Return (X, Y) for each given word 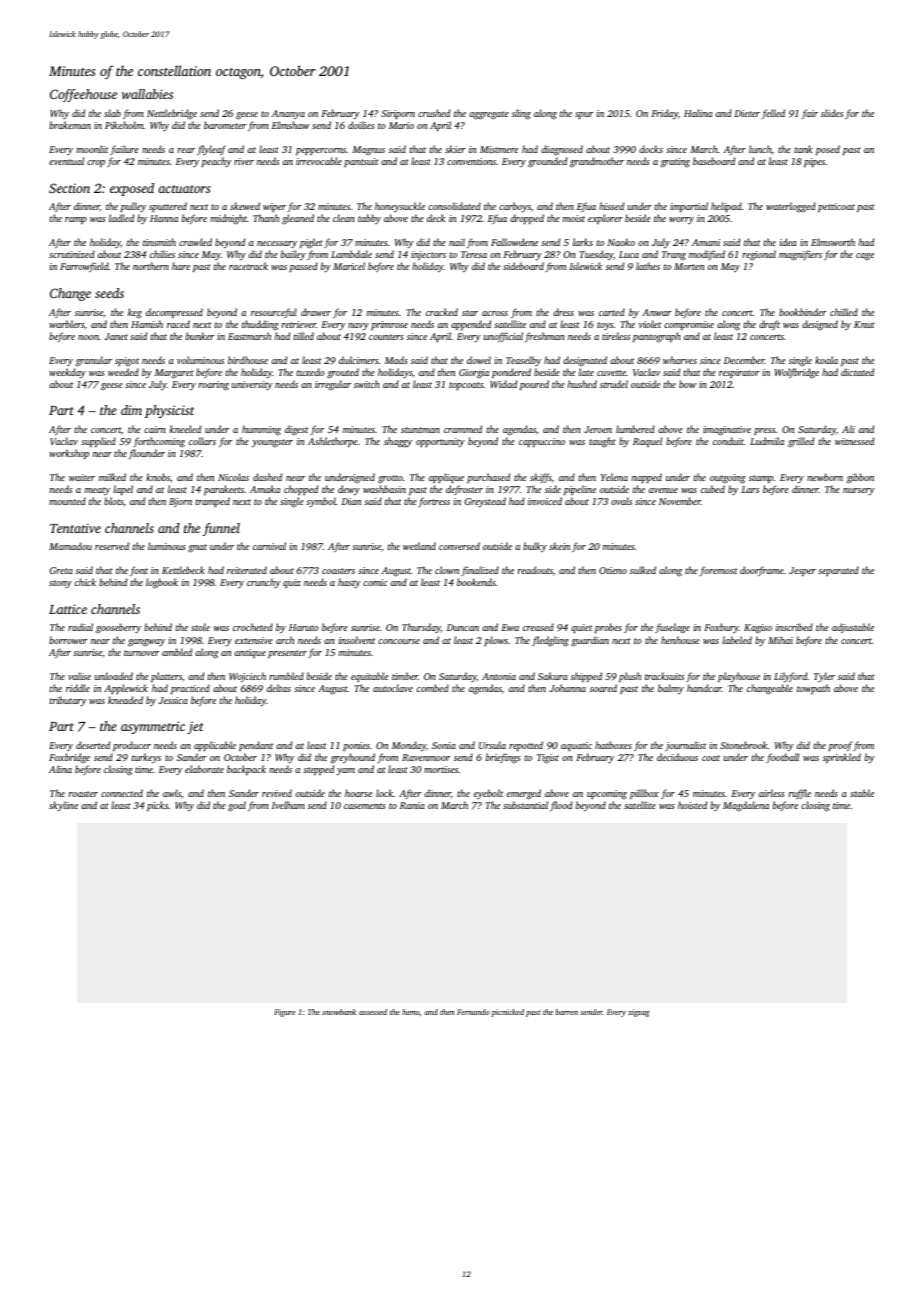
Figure (284, 1013)
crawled (195, 242)
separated (838, 571)
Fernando (473, 1012)
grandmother (597, 162)
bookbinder (802, 312)
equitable (370, 677)
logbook (162, 583)
